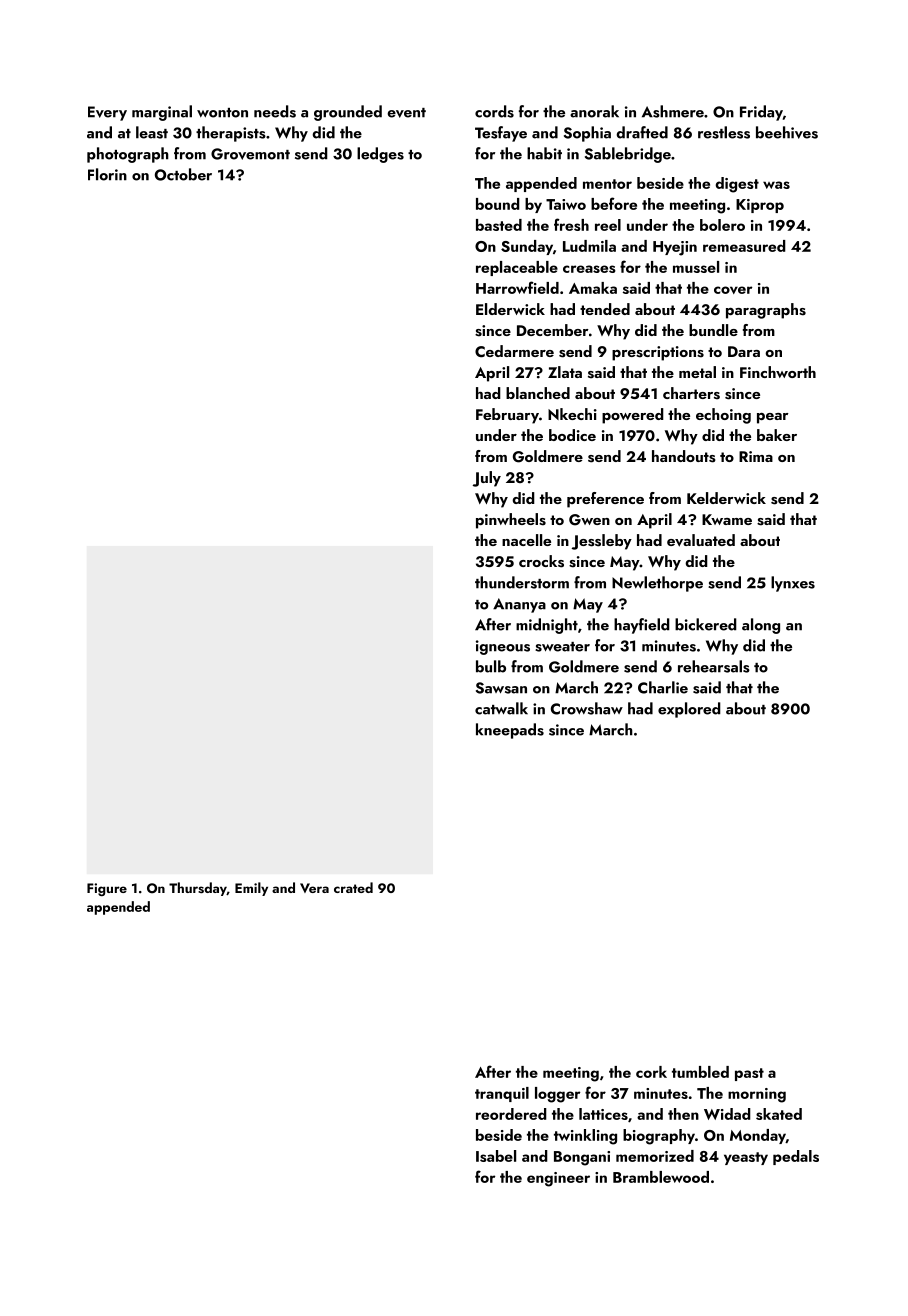 The height and width of the screenshot is (1316, 908). Describe the element at coordinates (491, 666) in the screenshot. I see `bulb` at that location.
